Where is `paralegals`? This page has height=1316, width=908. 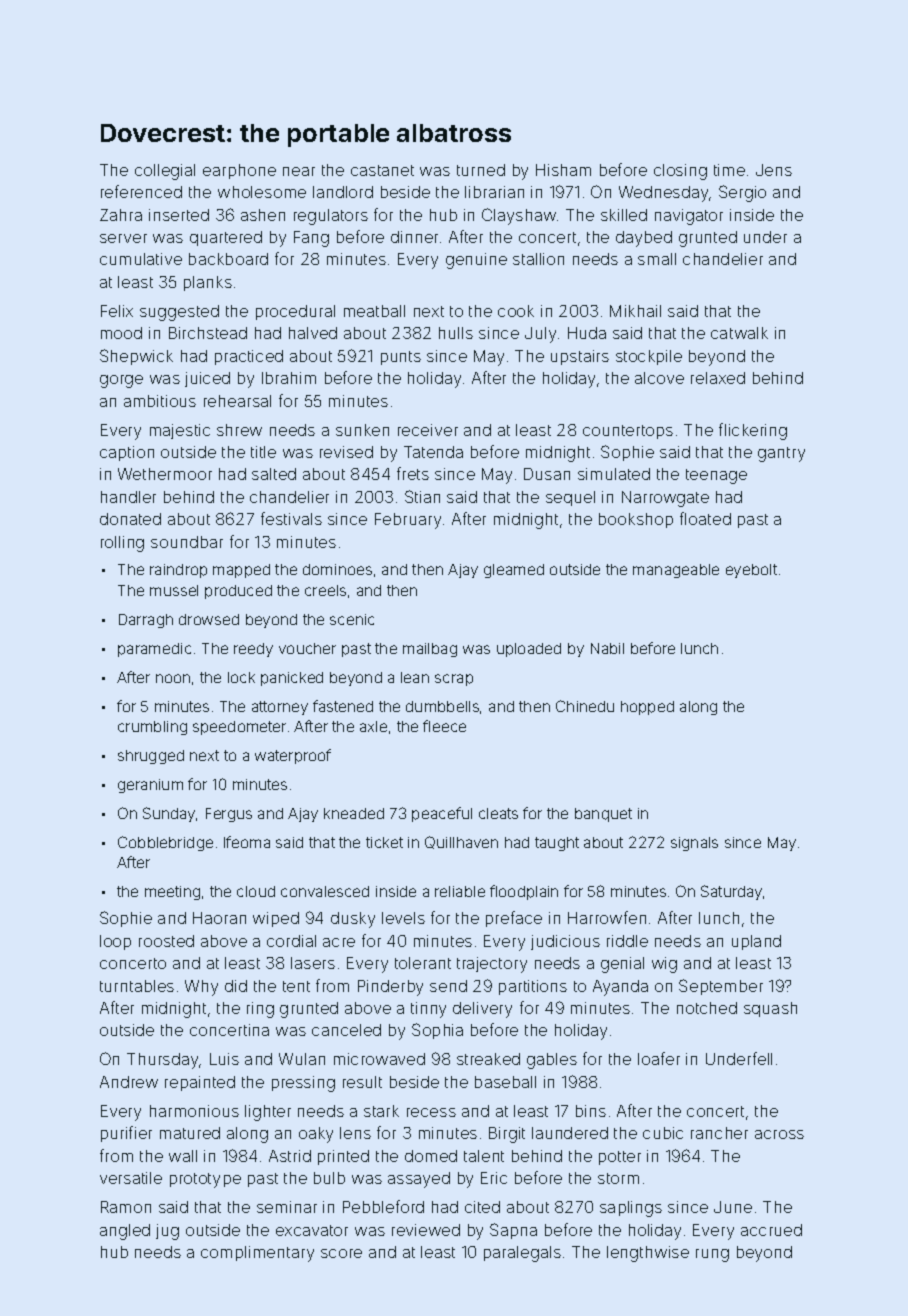 paralegals is located at coordinates (522, 1254).
